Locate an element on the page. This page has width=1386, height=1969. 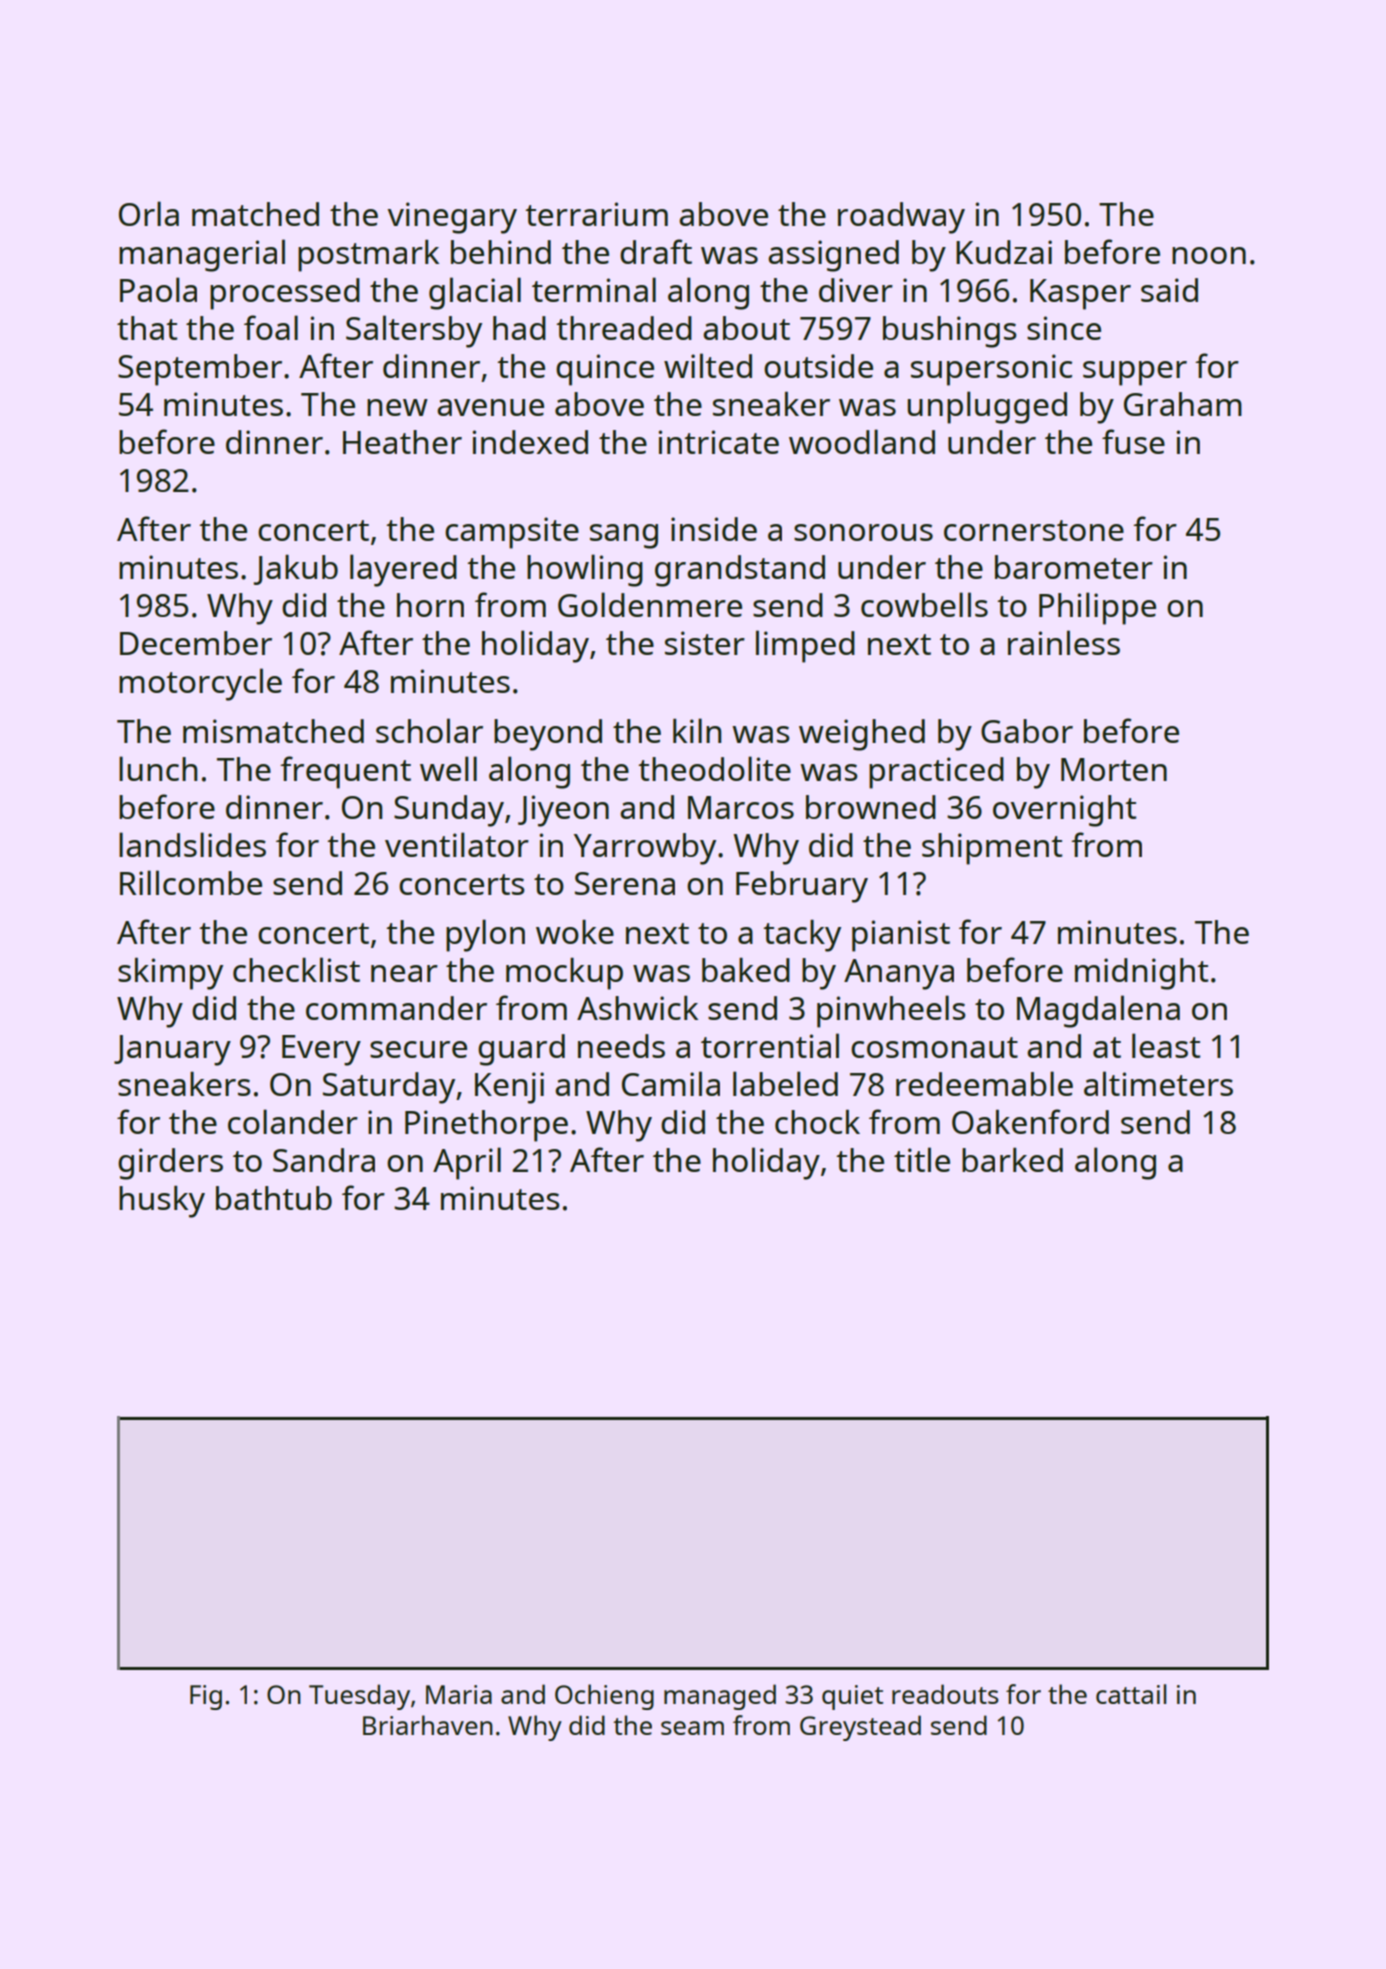
terrarium is located at coordinates (596, 214).
